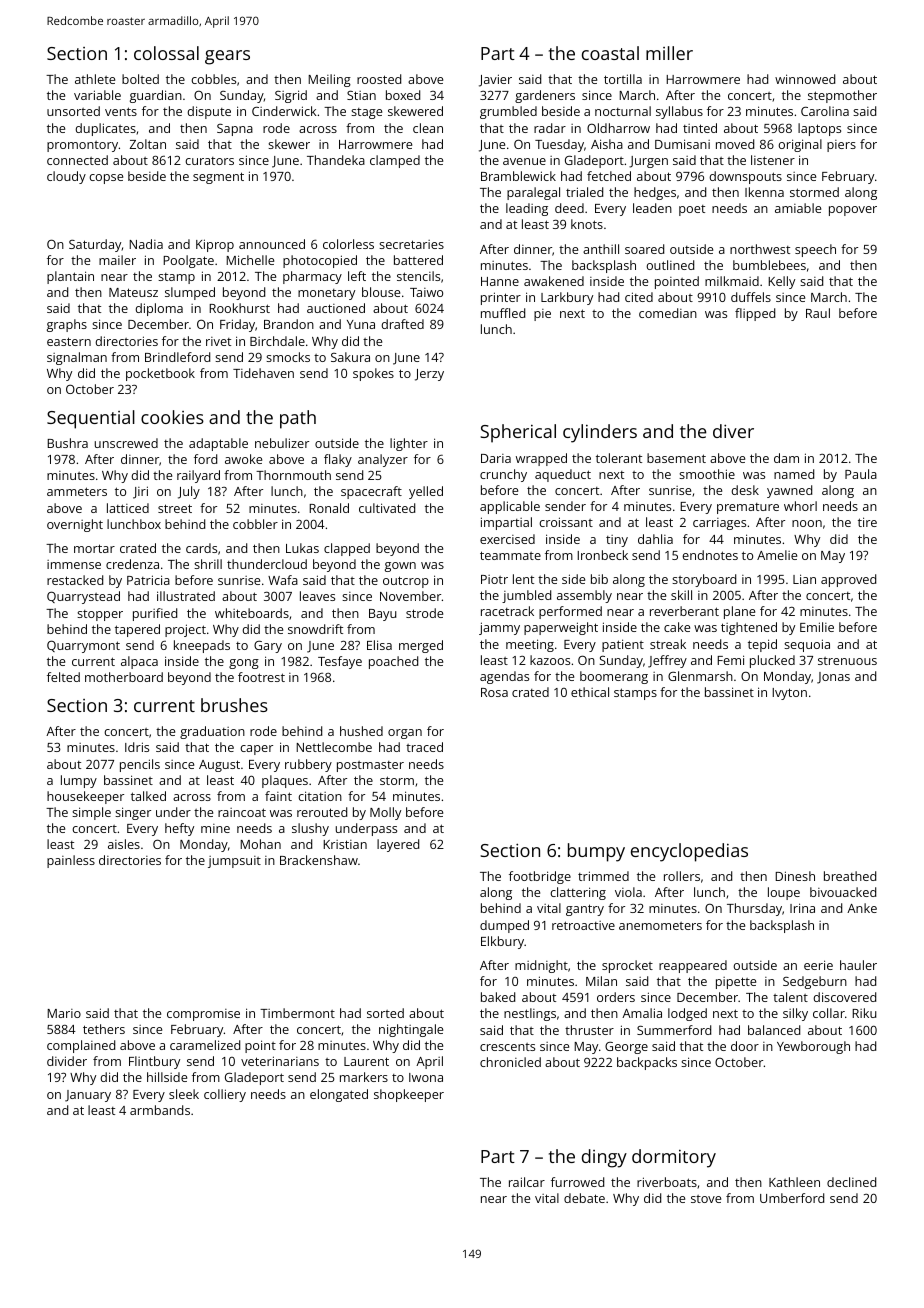  What do you see at coordinates (596, 852) in the document?
I see `bumpy` at bounding box center [596, 852].
